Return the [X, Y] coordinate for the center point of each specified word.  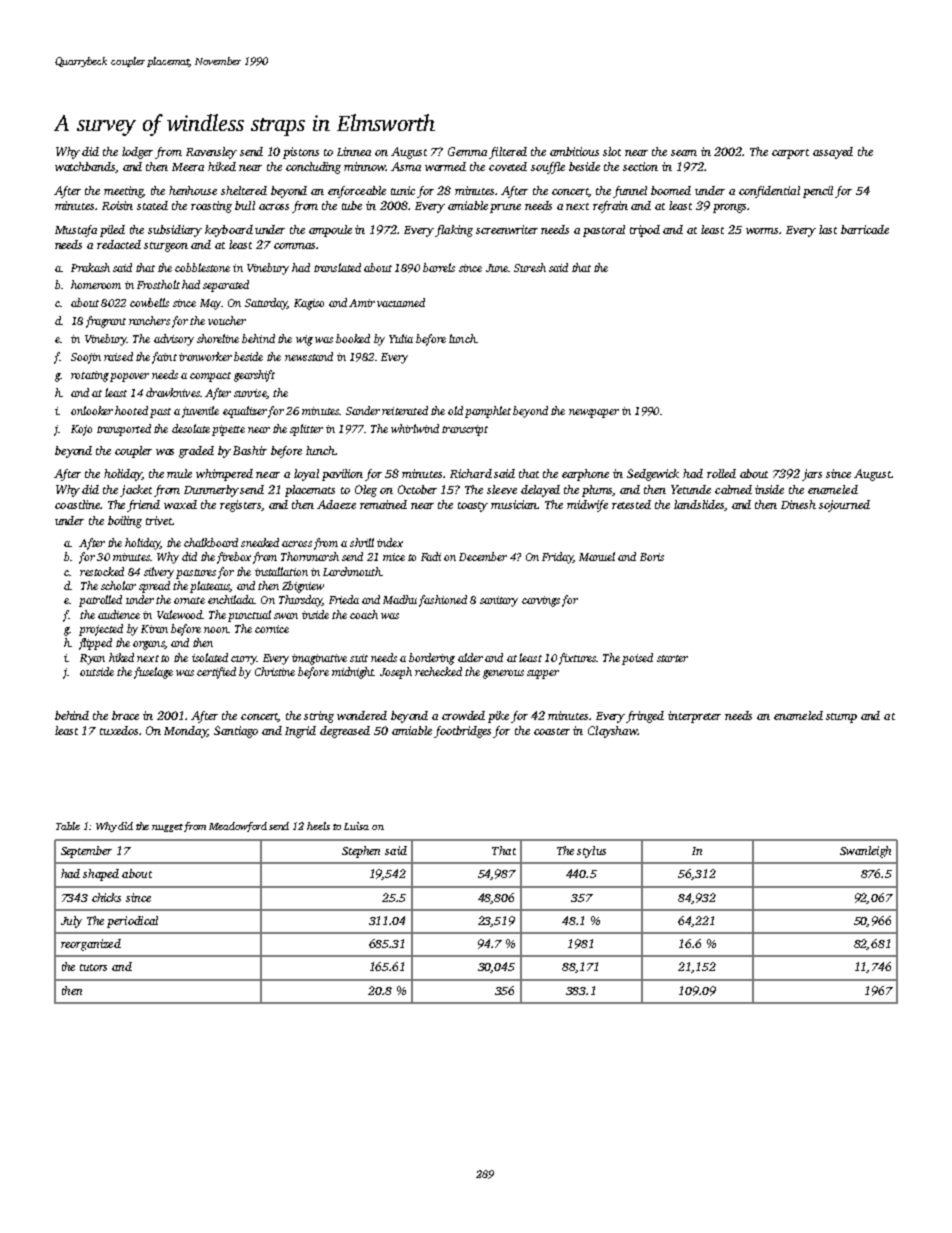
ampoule [330, 231]
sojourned [844, 506]
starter [672, 658]
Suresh [530, 267]
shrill [362, 542]
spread [154, 587]
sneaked [260, 542]
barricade [865, 229]
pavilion [342, 475]
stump [841, 718]
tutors [93, 967]
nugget [167, 828]
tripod [645, 231]
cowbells [149, 302]
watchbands [85, 167]
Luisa [356, 826]
